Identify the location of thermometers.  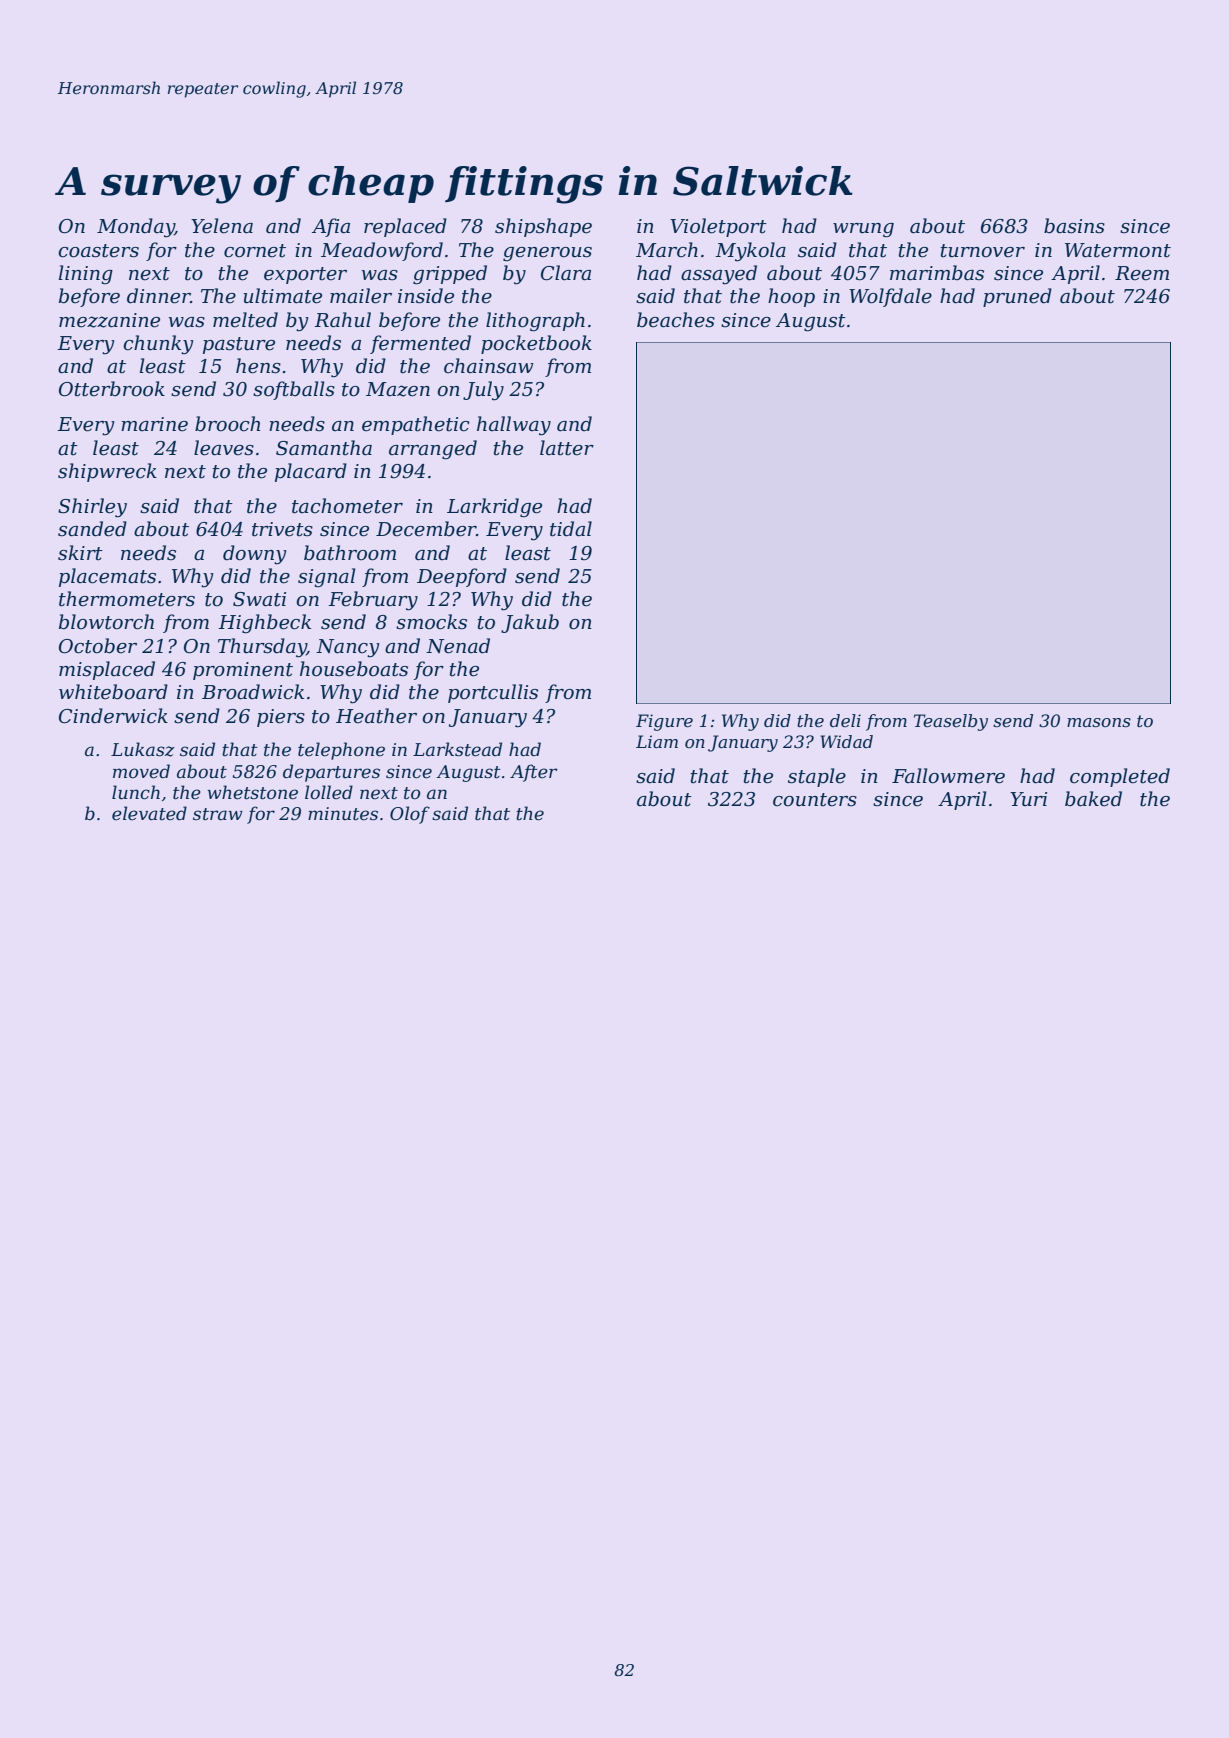
(127, 599).
